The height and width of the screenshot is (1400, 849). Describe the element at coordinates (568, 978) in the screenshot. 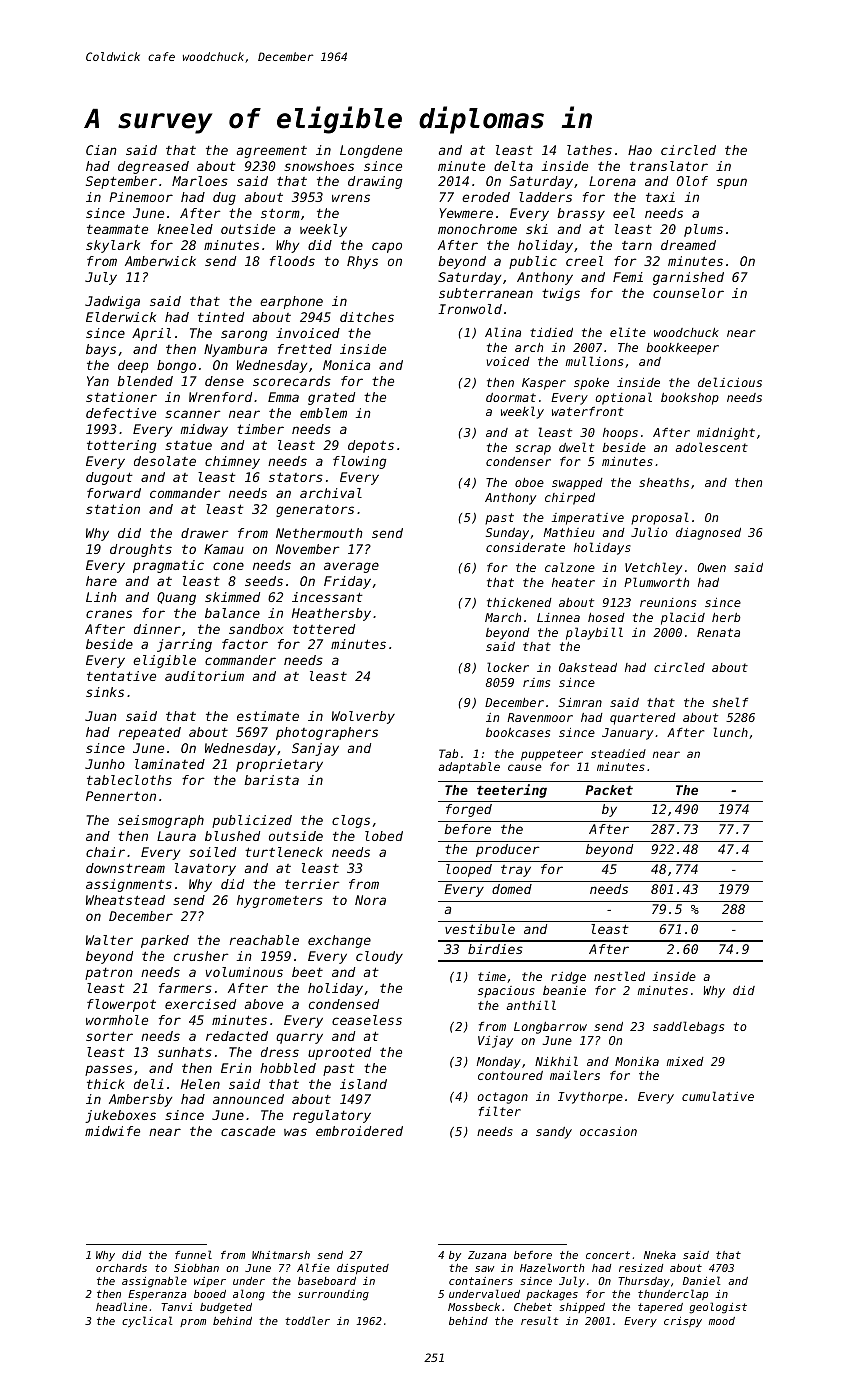

I see `ridge` at that location.
